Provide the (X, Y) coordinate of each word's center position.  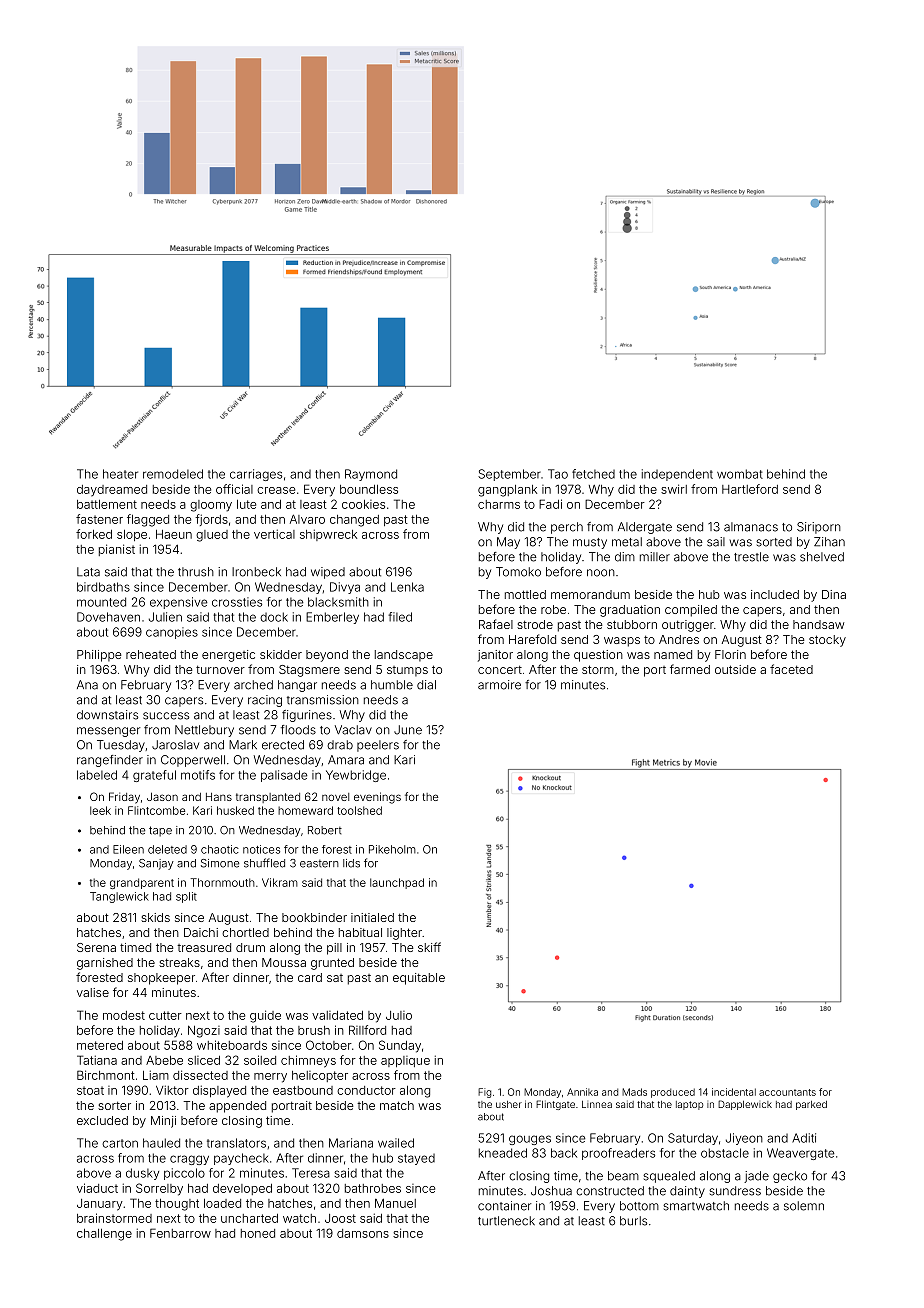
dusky (142, 1174)
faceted (791, 669)
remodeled (173, 474)
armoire (499, 685)
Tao (558, 474)
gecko (790, 1177)
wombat (740, 474)
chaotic (220, 849)
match (397, 1105)
